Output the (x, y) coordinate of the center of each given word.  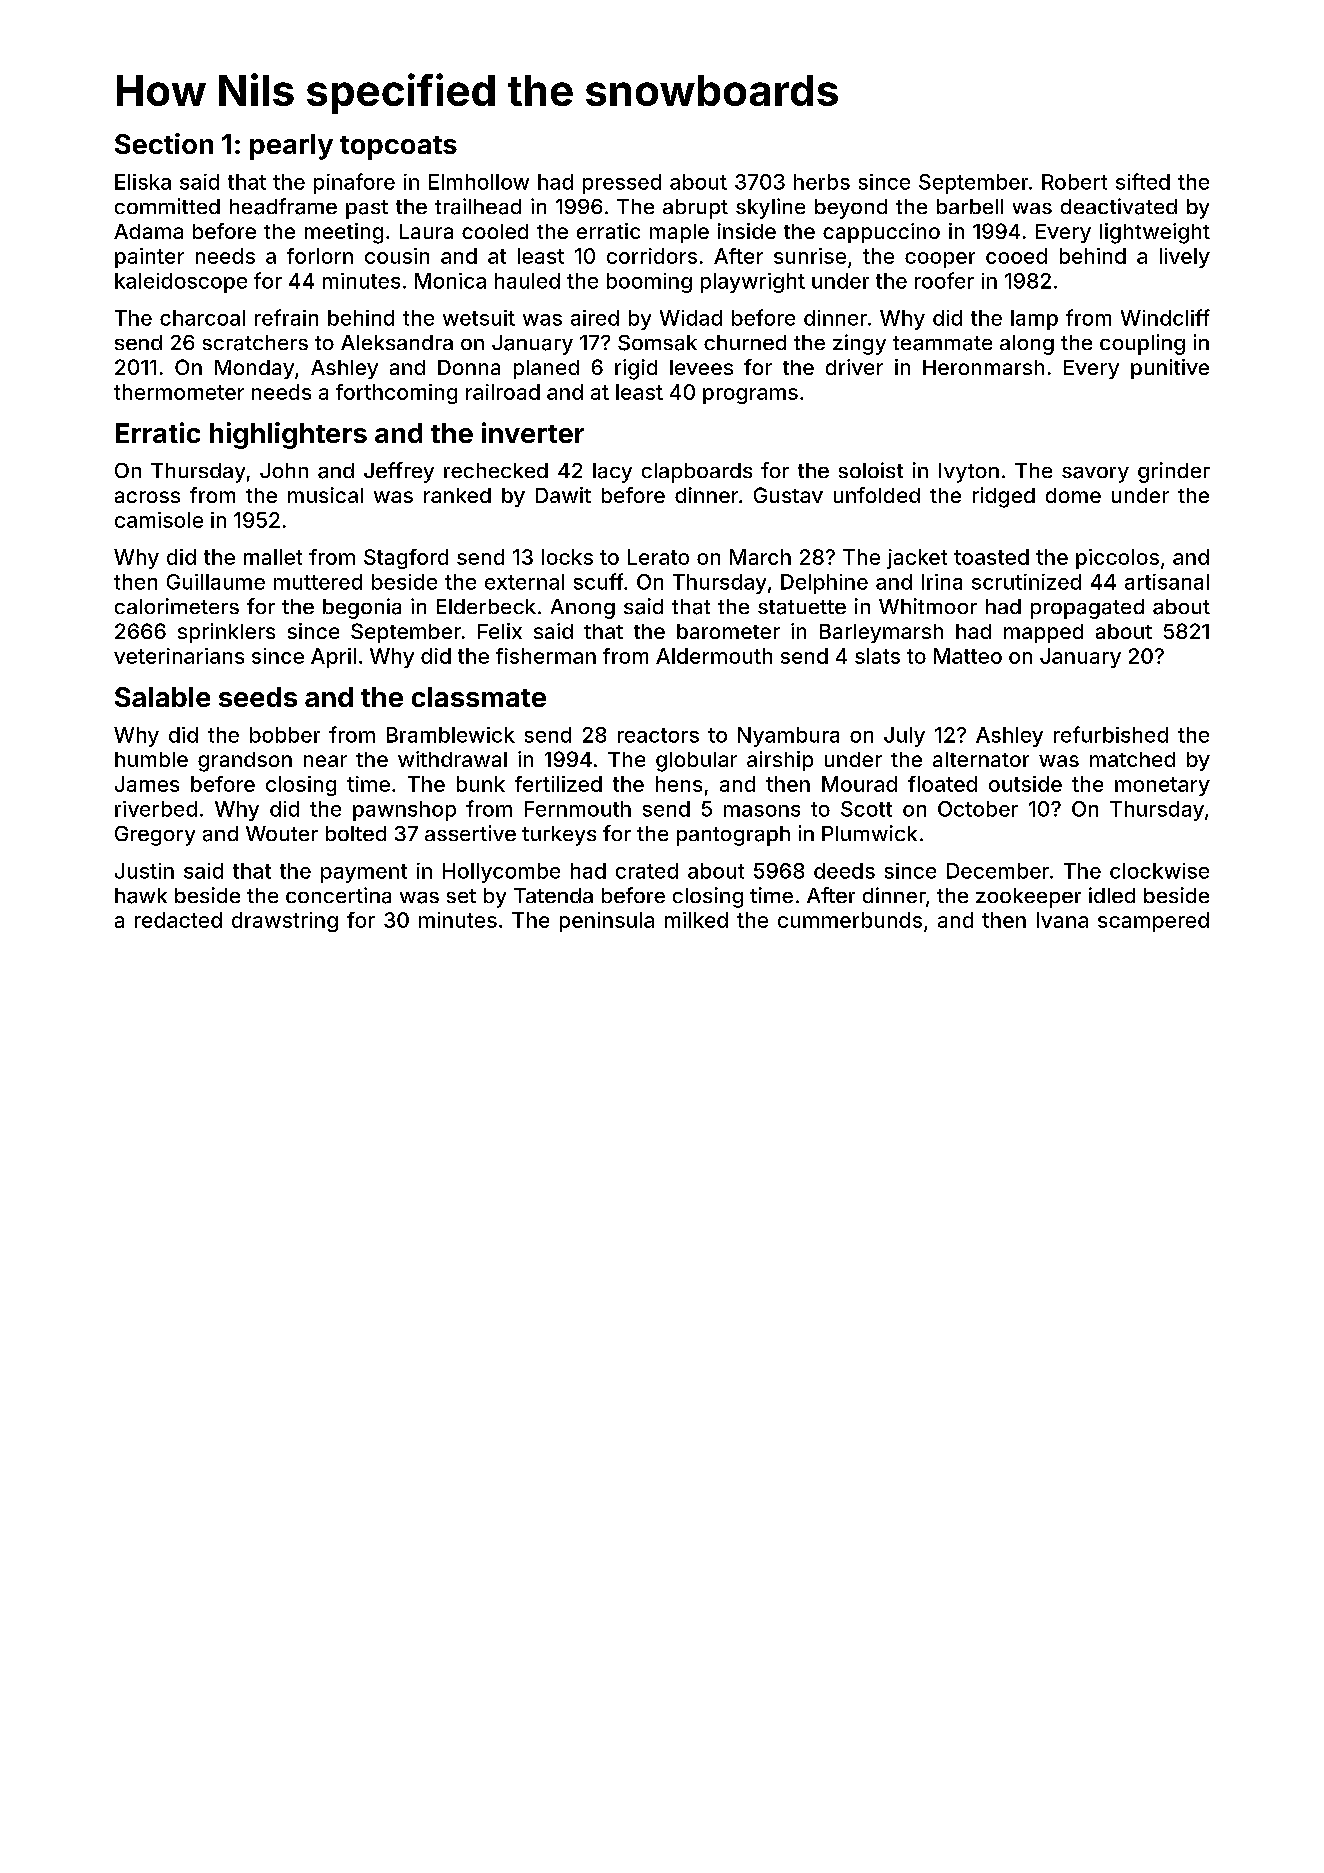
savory (1095, 475)
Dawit (563, 495)
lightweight (1155, 233)
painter (149, 258)
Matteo (968, 656)
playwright (753, 283)
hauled (527, 281)
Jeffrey (399, 472)
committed (167, 206)
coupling (1142, 344)
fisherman (546, 656)
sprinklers (226, 633)
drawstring (285, 922)
